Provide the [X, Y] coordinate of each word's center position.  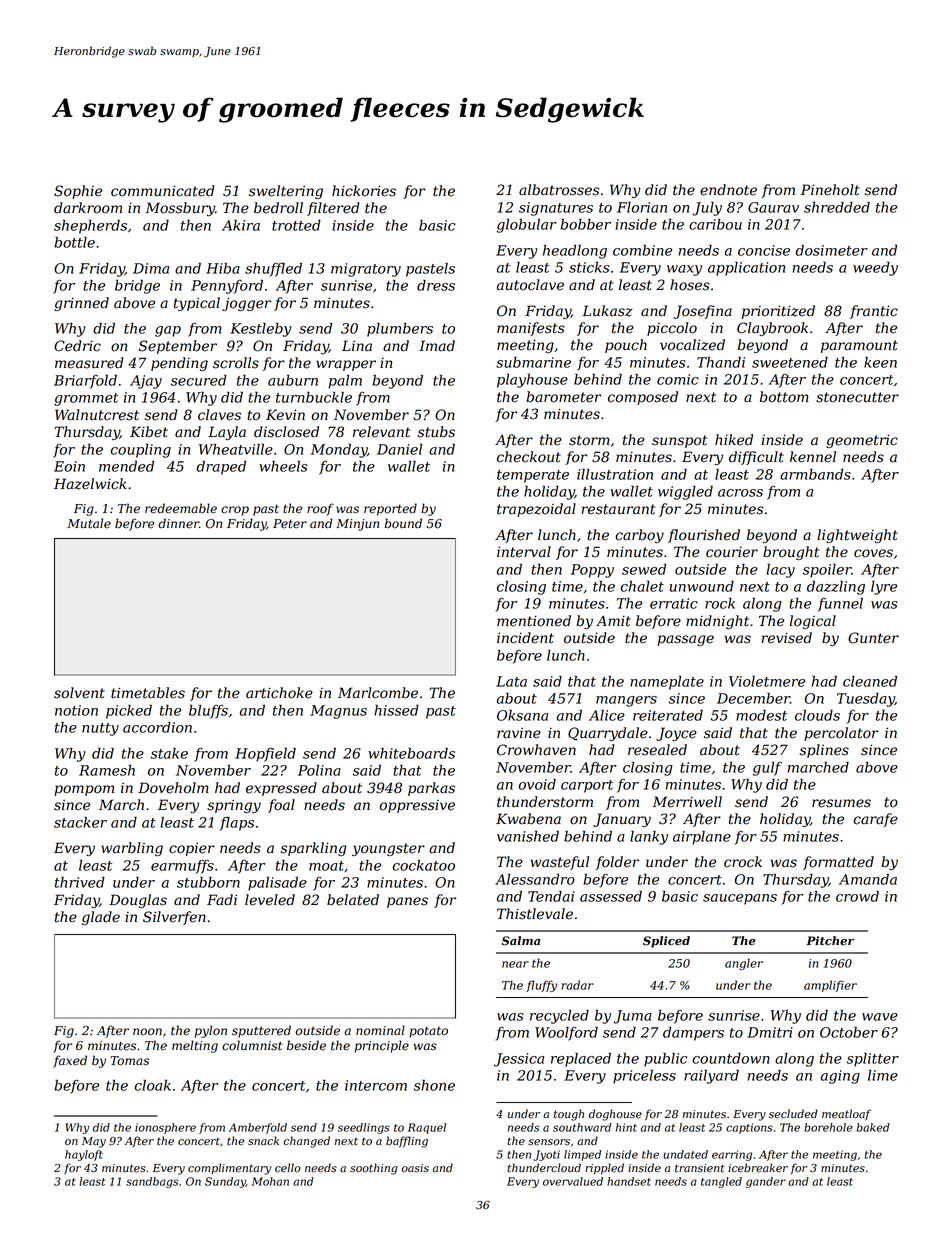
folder [617, 863]
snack [263, 1141]
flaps [237, 824]
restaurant [618, 509]
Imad [437, 346]
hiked [734, 440]
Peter [290, 524]
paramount [859, 346]
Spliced [666, 942]
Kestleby [261, 329]
